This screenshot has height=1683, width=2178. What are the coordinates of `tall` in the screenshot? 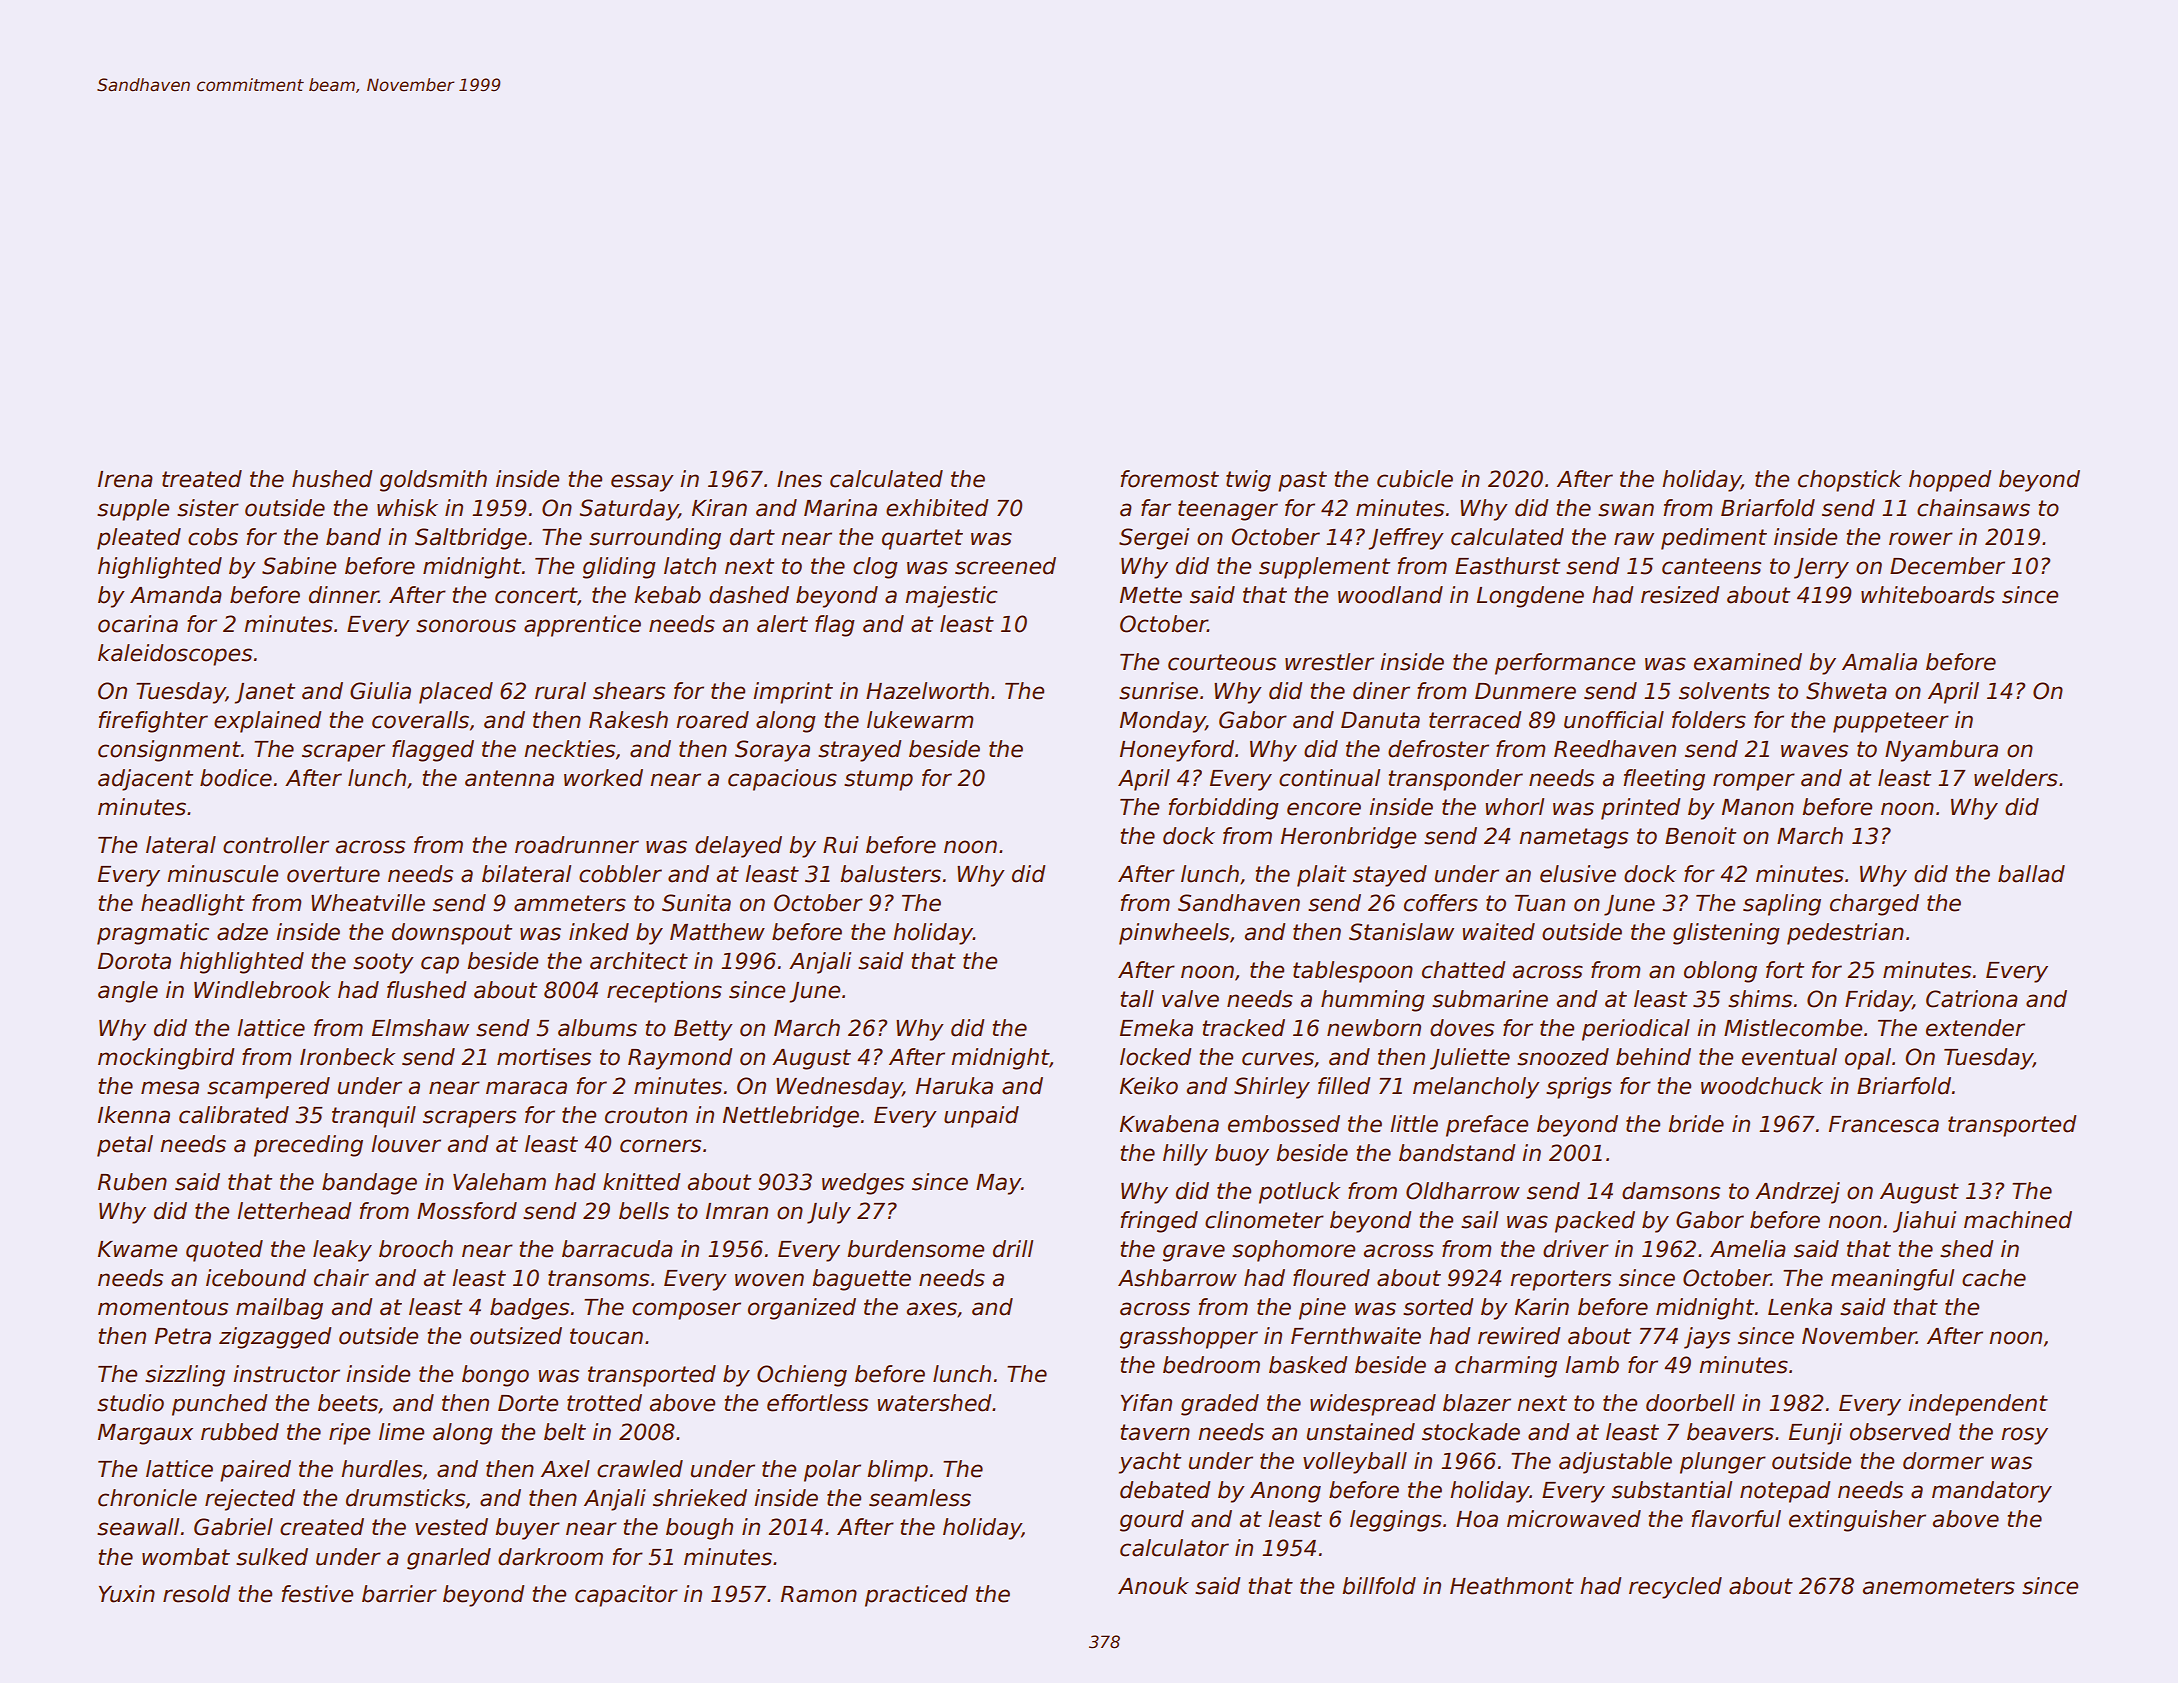 It's located at (1137, 999).
